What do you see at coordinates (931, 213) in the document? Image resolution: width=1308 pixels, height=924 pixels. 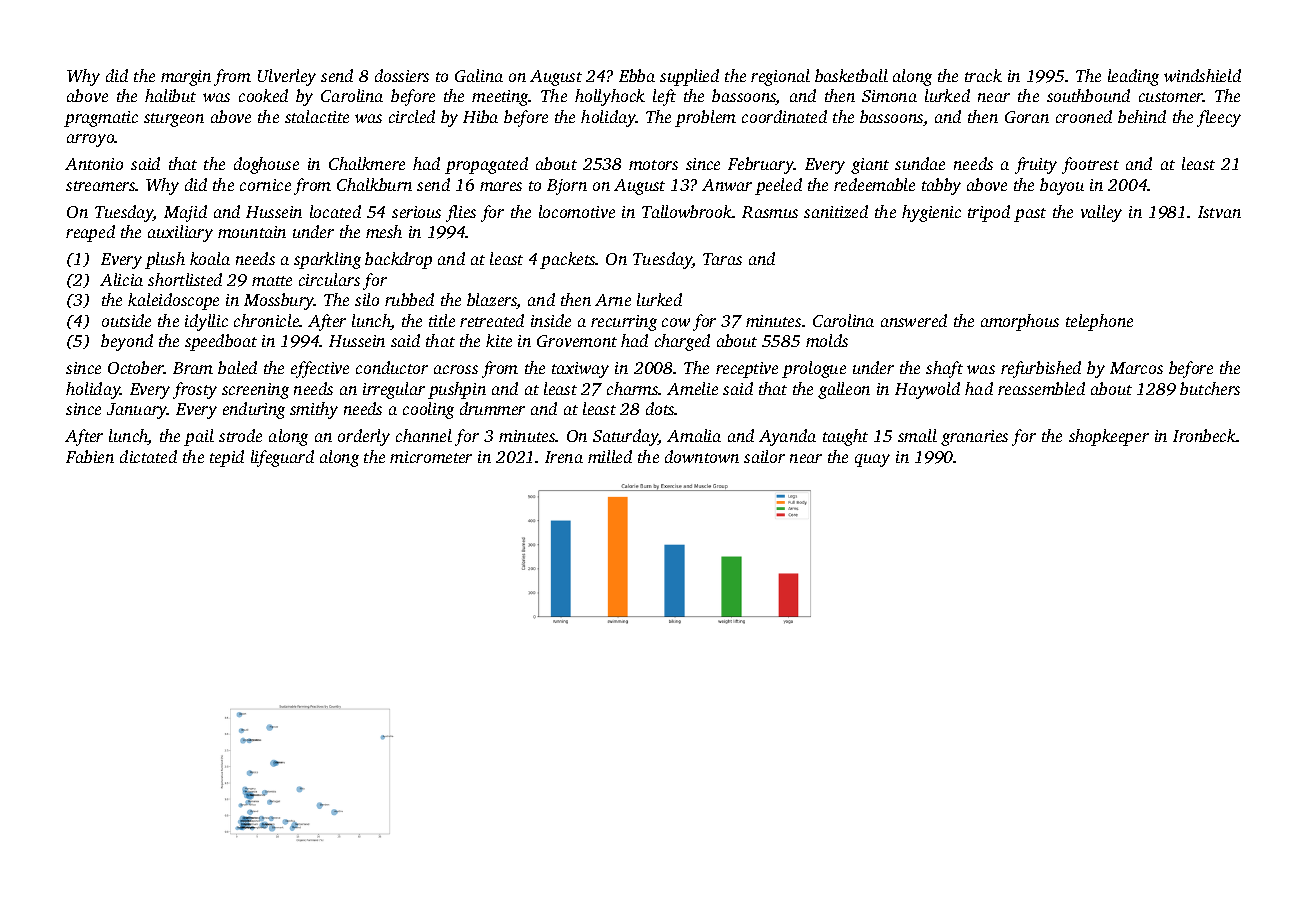 I see `hygienic` at bounding box center [931, 213].
